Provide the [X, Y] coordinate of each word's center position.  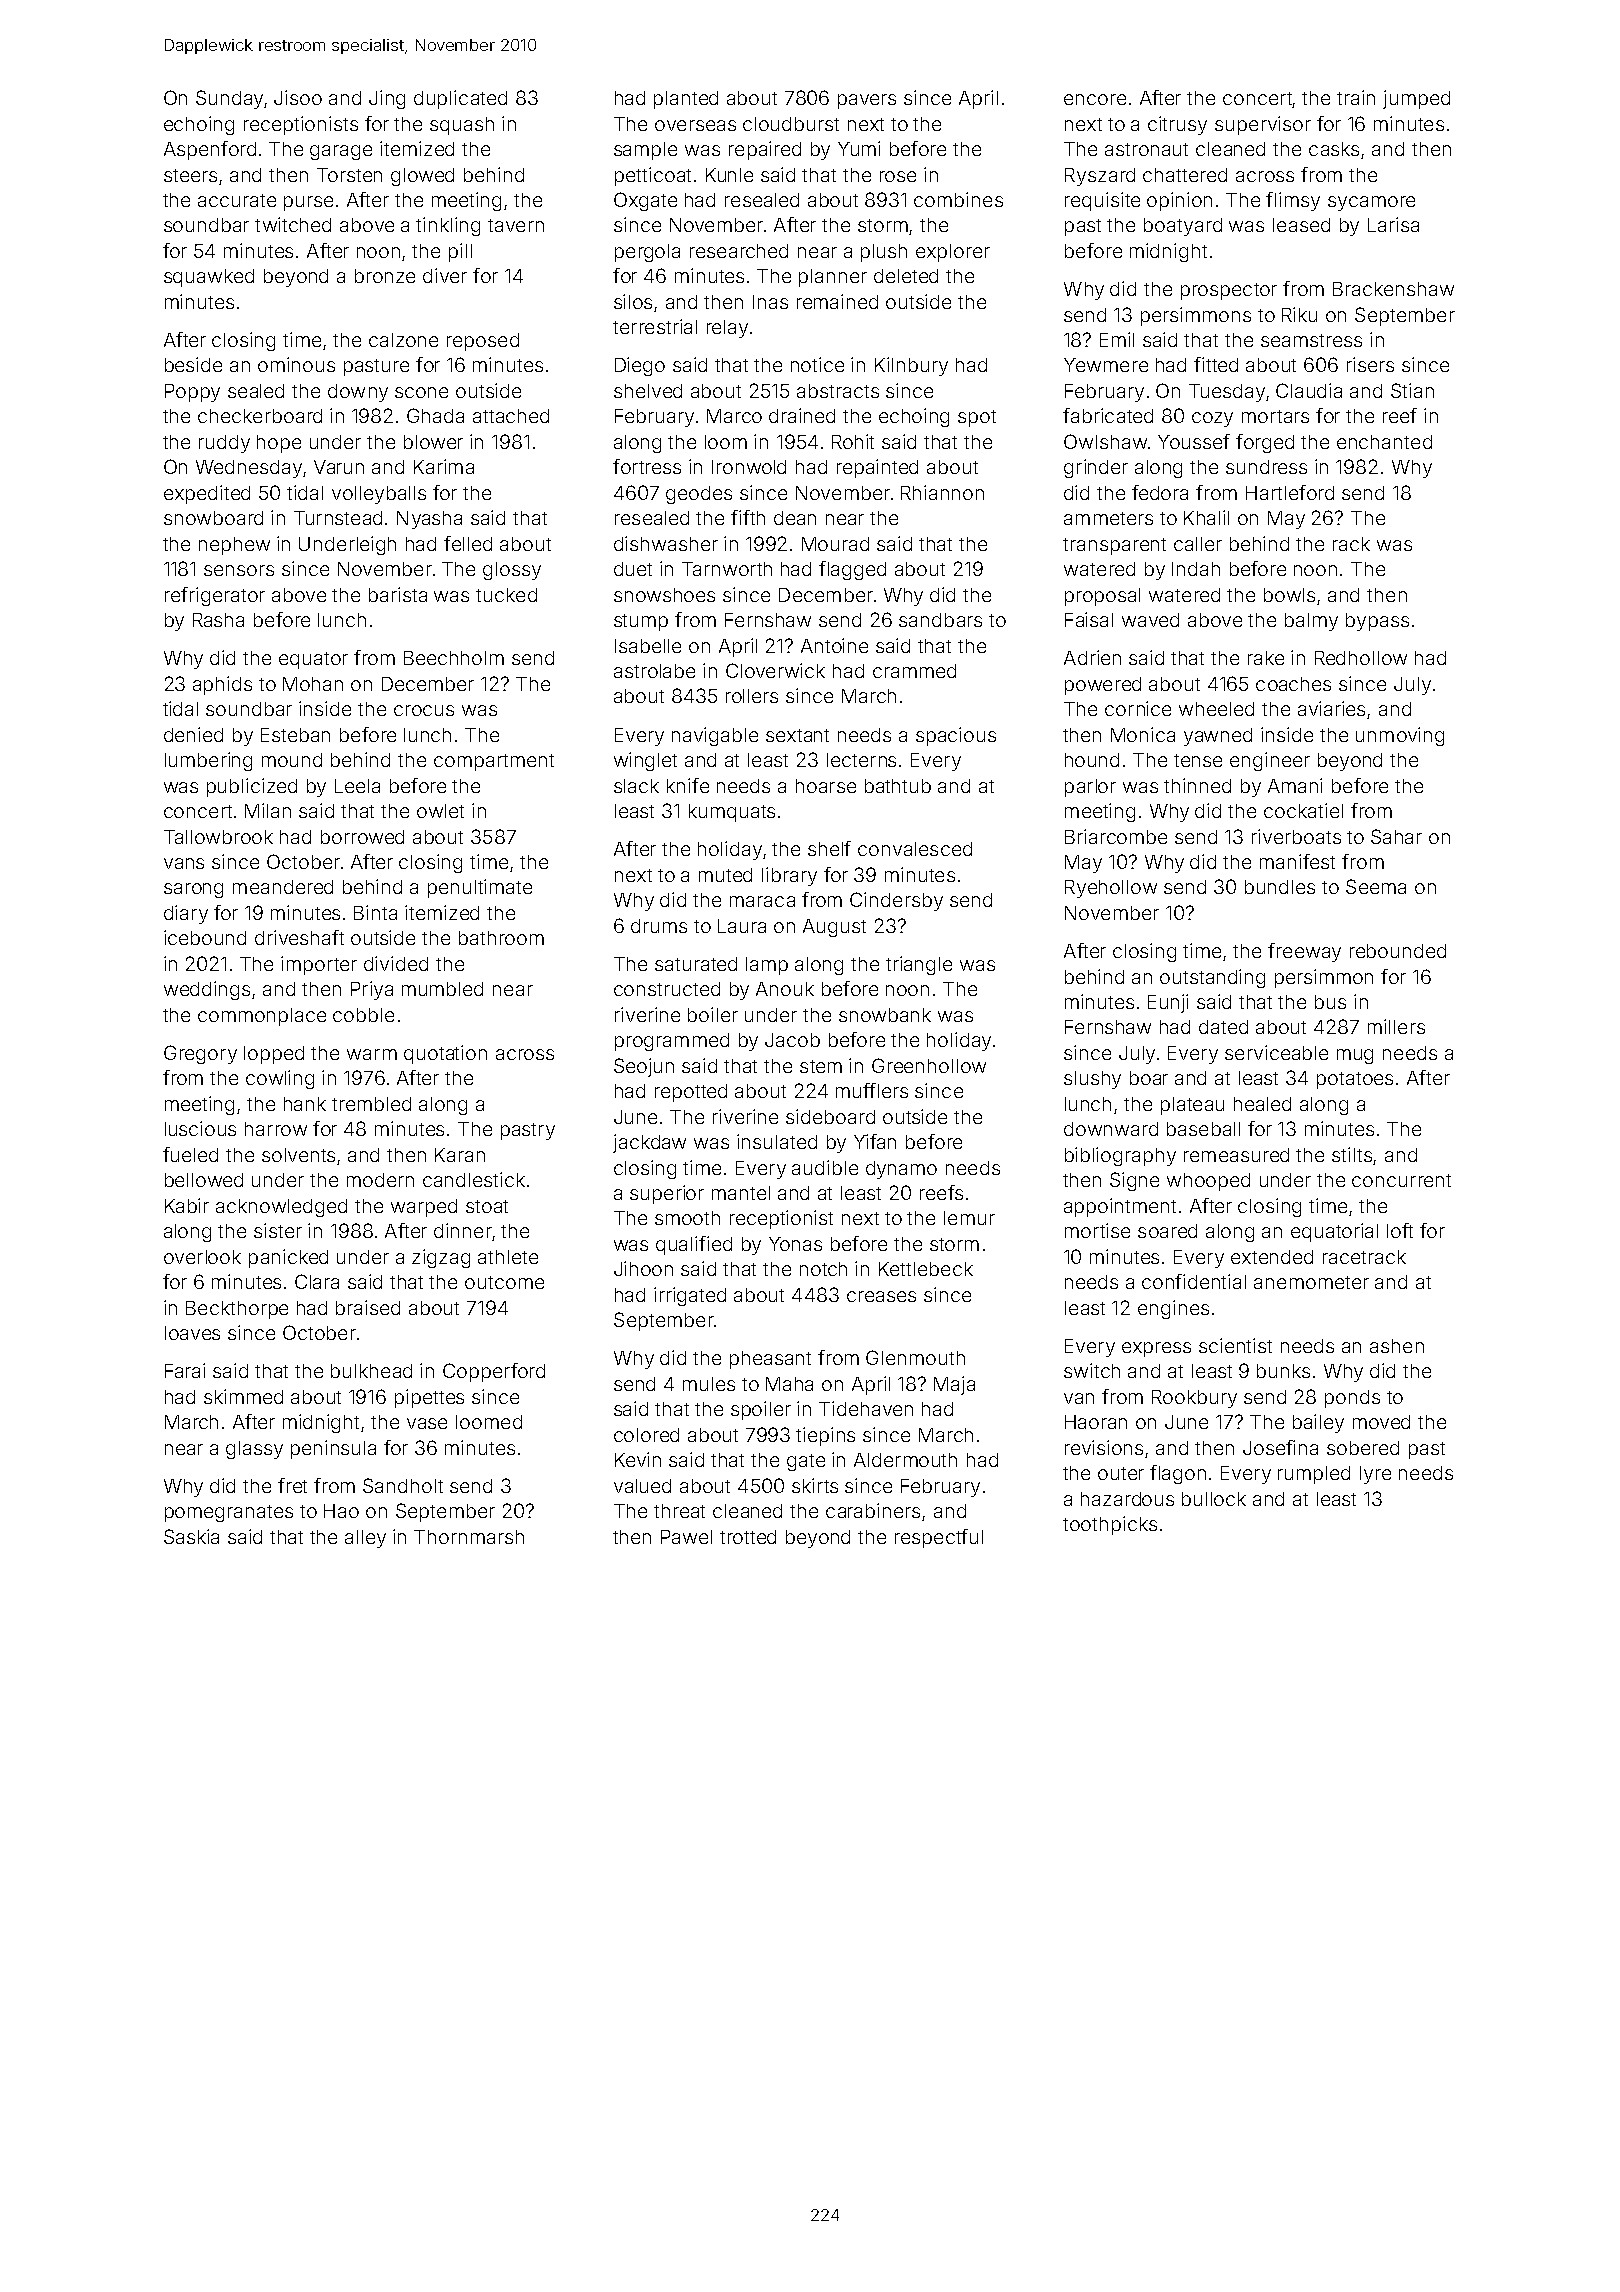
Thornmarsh [469, 1537]
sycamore [1371, 203]
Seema [1376, 886]
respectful [939, 1538]
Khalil [1206, 517]
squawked [209, 278]
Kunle [729, 175]
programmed [672, 1042]
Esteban [295, 735]
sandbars [940, 620]
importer [319, 965]
